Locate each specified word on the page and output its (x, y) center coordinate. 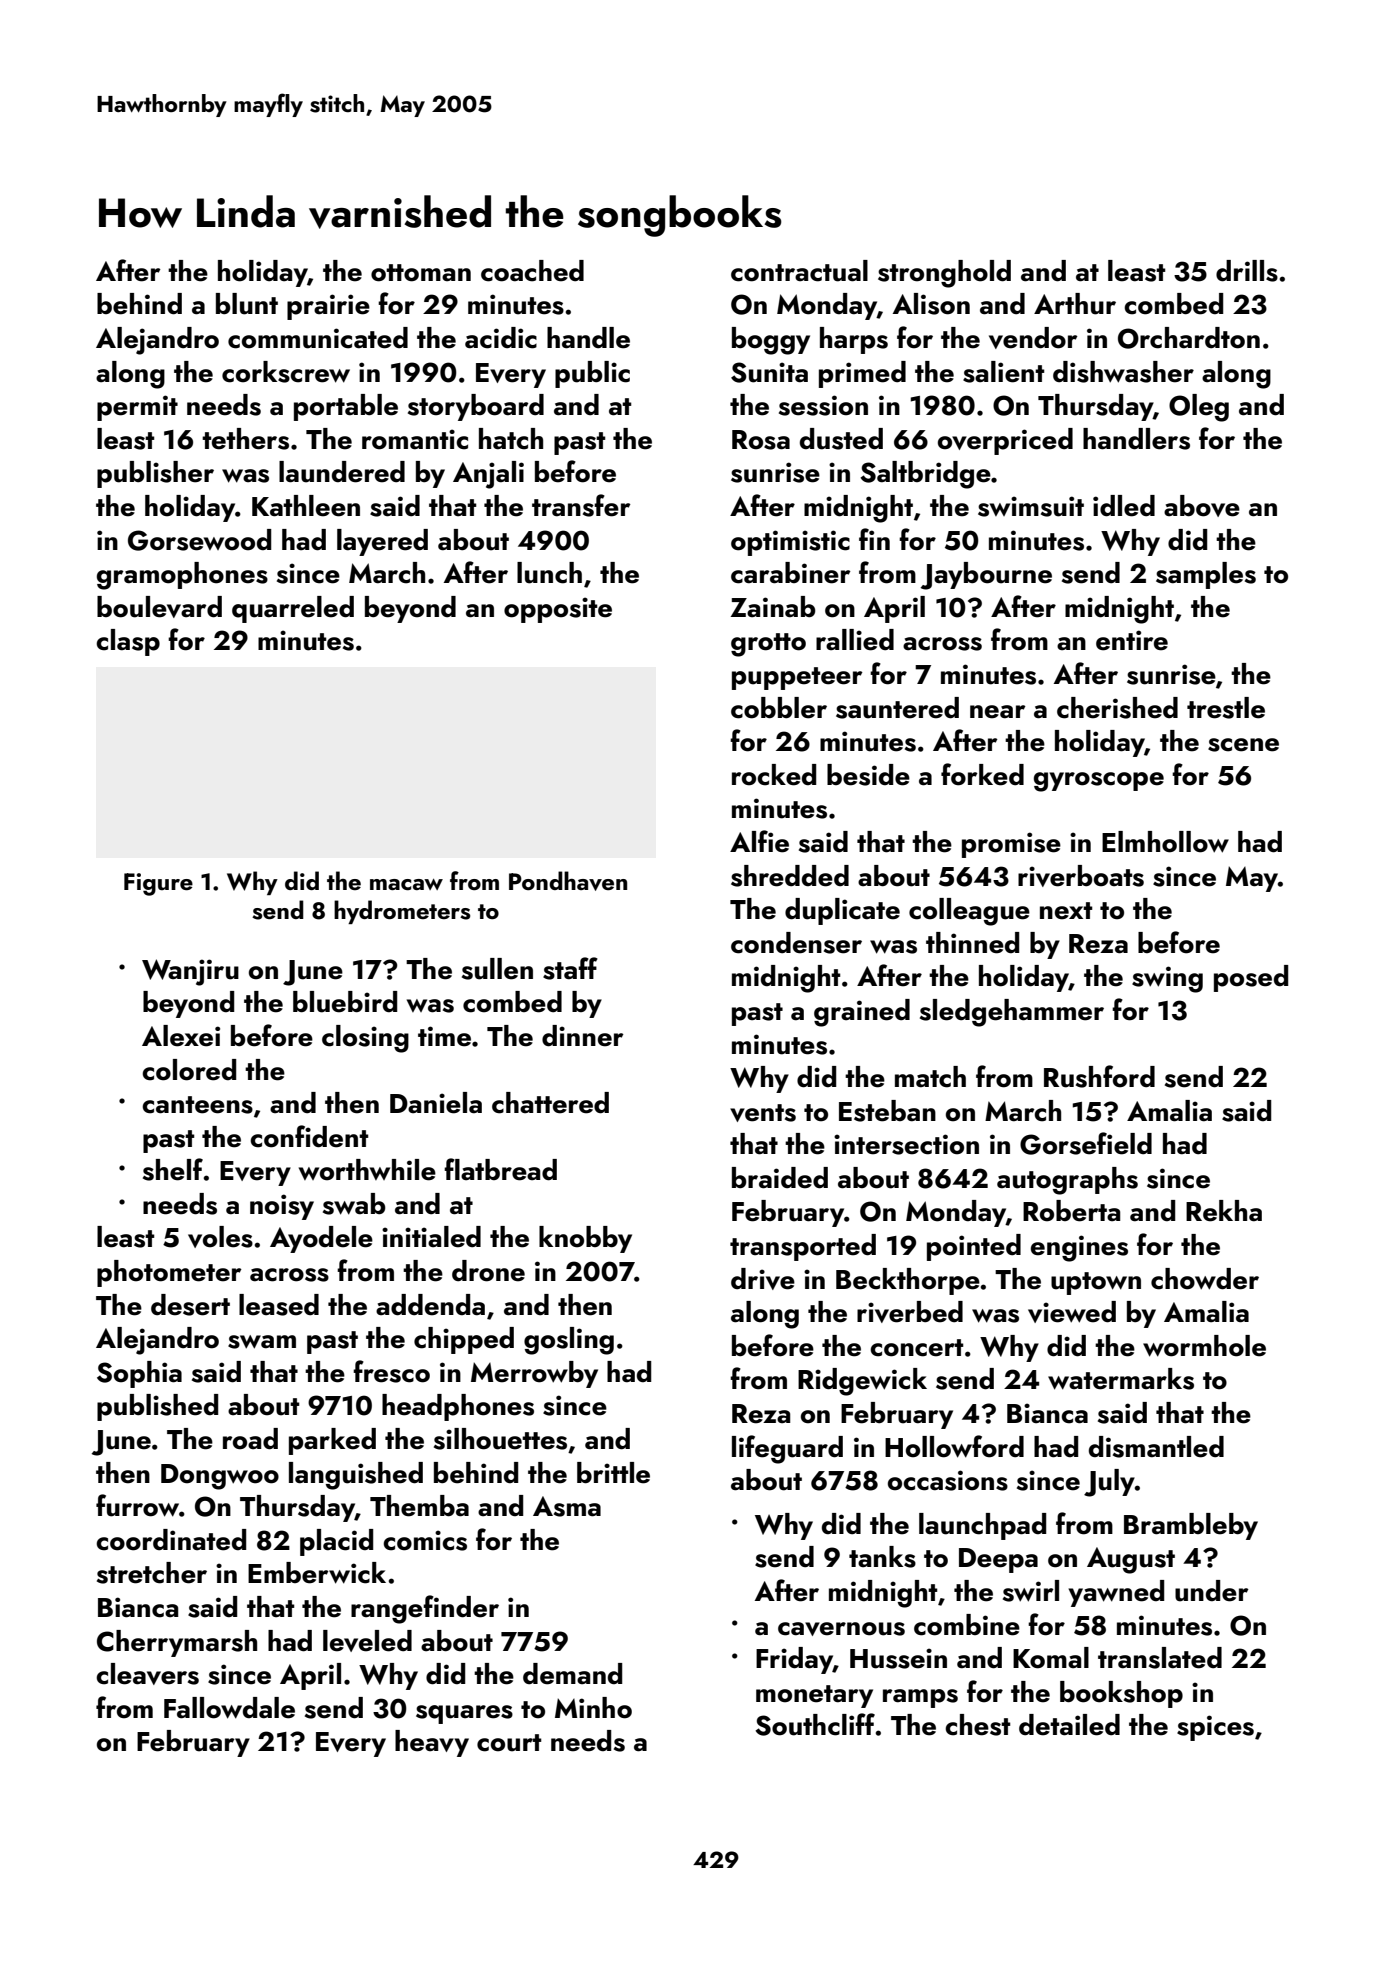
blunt (247, 304)
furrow (137, 1505)
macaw (406, 884)
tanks (882, 1557)
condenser (796, 943)
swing (1167, 979)
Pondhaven (568, 881)
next (1066, 911)
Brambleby (1191, 1526)
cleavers (147, 1674)
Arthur (1075, 304)
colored (189, 1070)
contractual (799, 271)
